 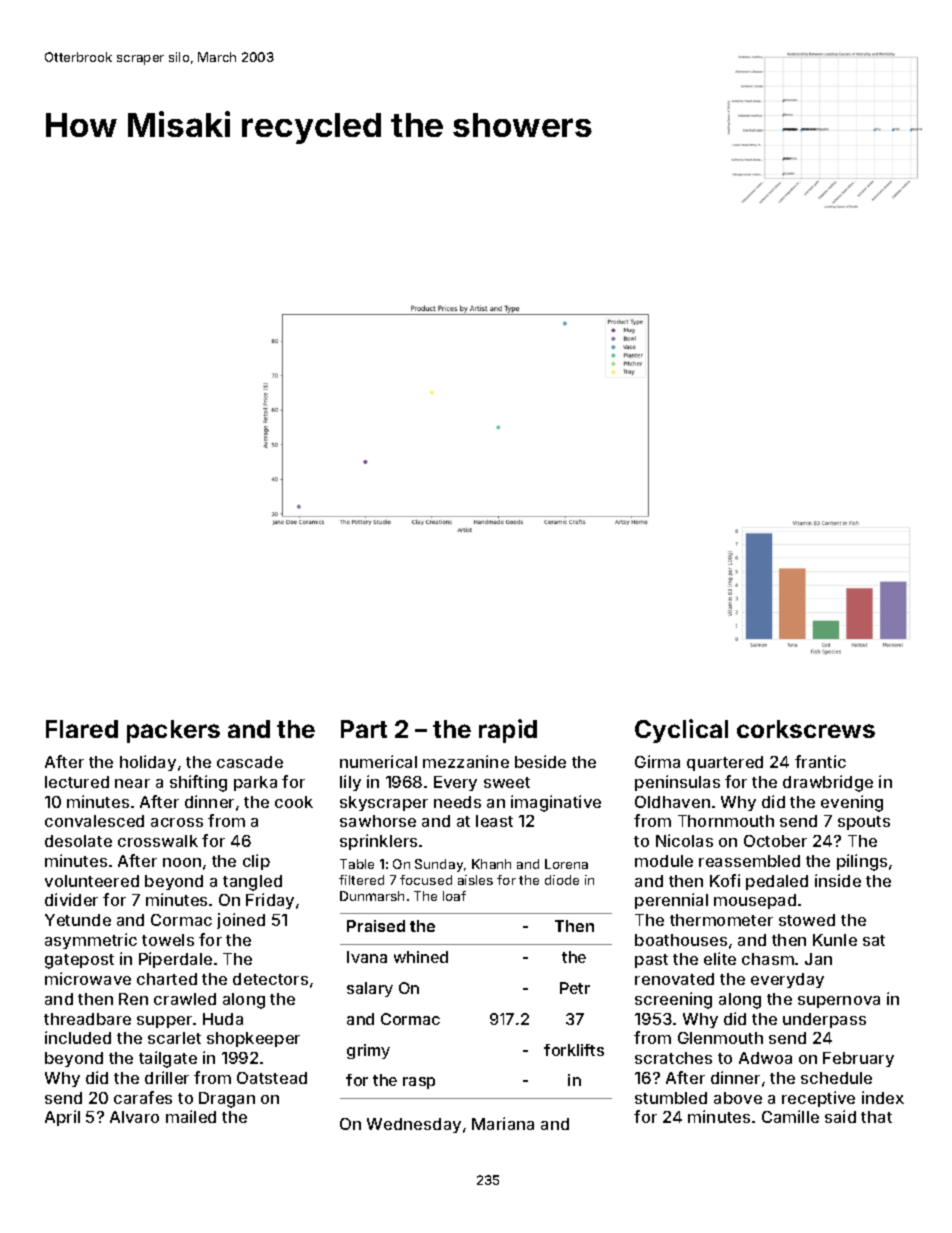 What do you see at coordinates (256, 862) in the page?
I see `clip` at bounding box center [256, 862].
